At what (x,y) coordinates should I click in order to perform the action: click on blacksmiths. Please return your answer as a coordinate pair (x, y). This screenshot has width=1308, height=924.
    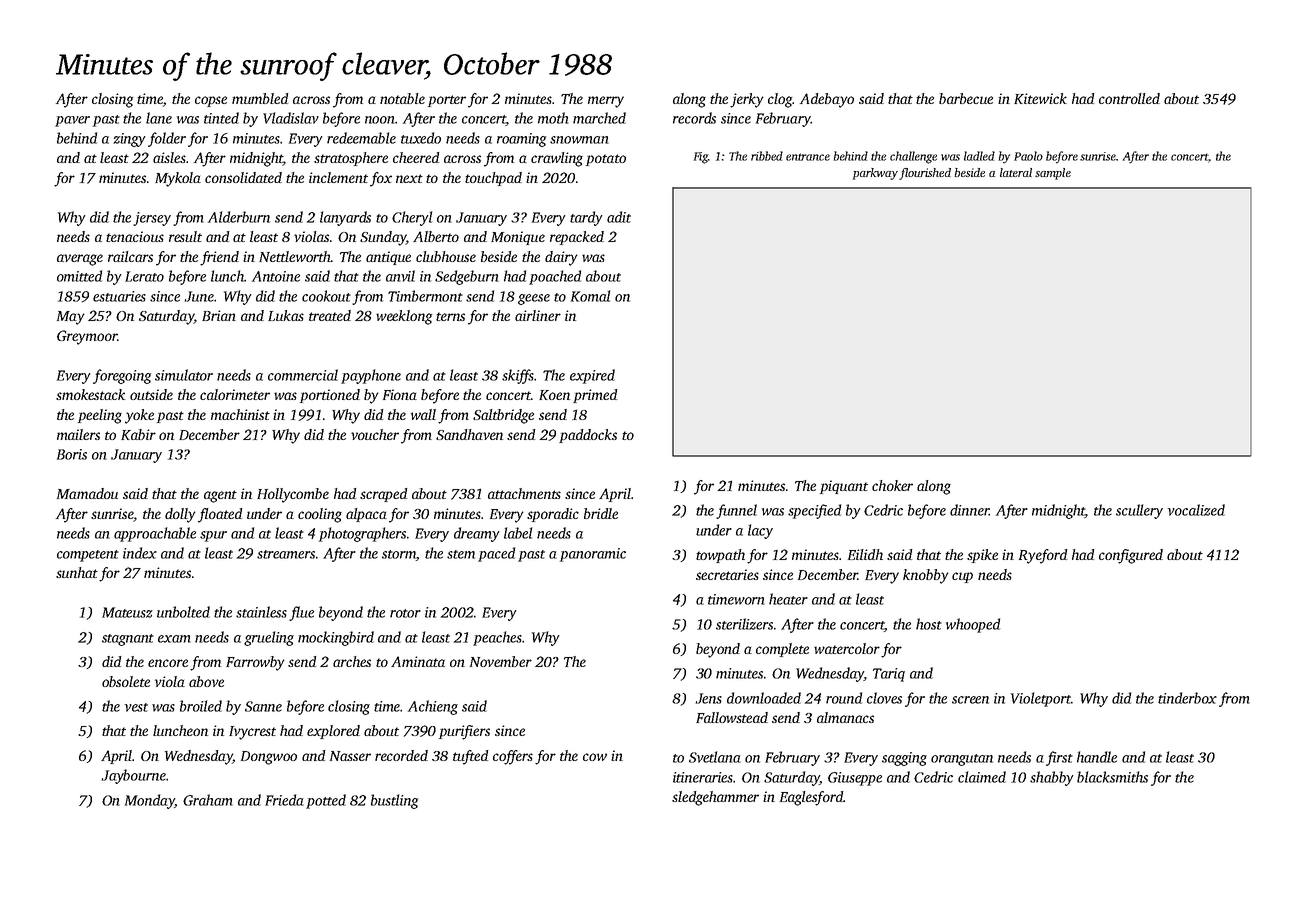
    Looking at the image, I should click on (1112, 777).
